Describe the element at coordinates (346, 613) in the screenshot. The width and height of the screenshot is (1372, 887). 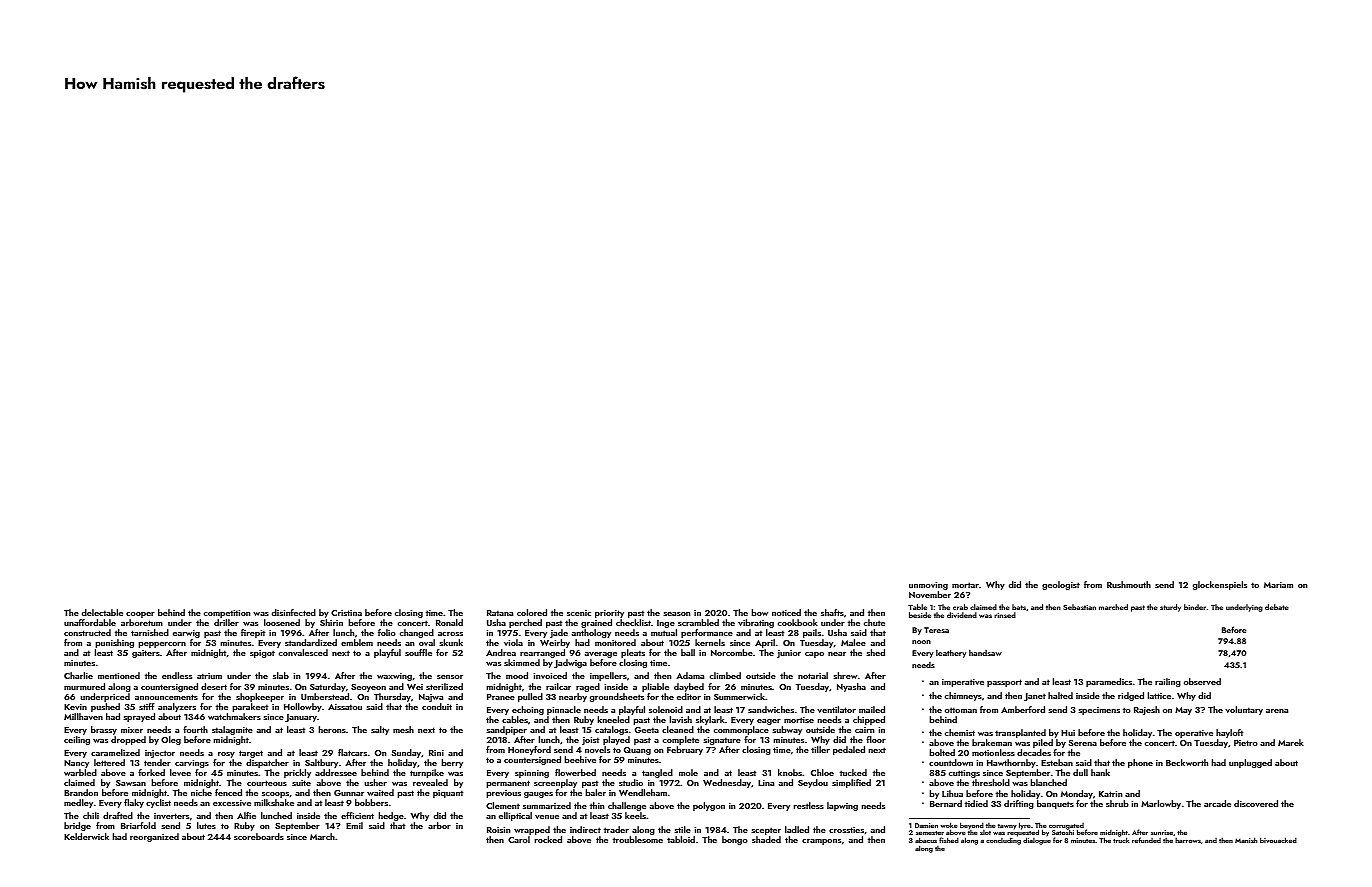
I see `Cristina` at that location.
